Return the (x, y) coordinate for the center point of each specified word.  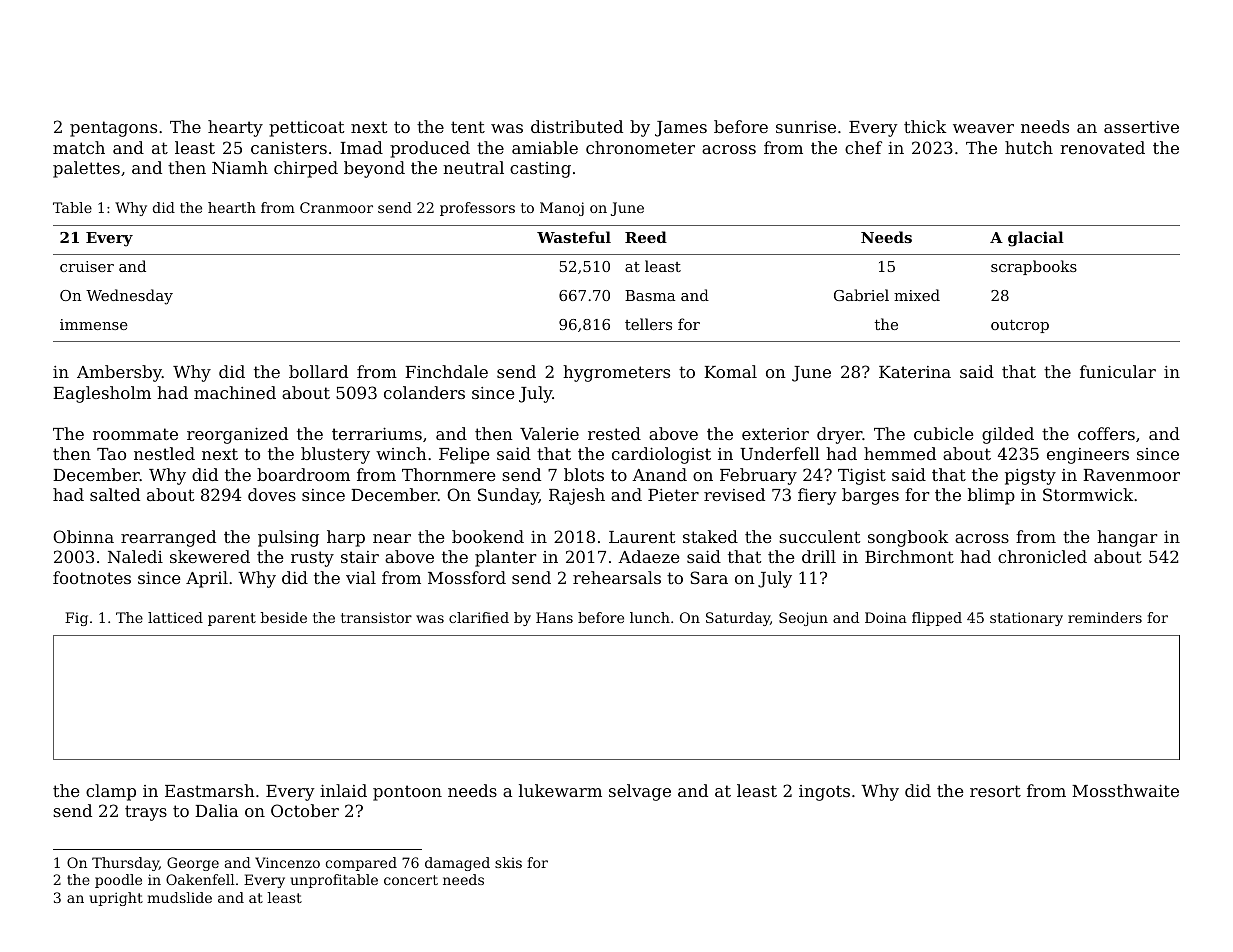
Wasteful (574, 237)
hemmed (900, 453)
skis (508, 862)
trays (146, 813)
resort (995, 791)
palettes (86, 169)
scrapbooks (1034, 267)
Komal (730, 371)
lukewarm (560, 790)
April (207, 579)
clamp (111, 792)
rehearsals (617, 577)
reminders (1105, 617)
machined (235, 392)
